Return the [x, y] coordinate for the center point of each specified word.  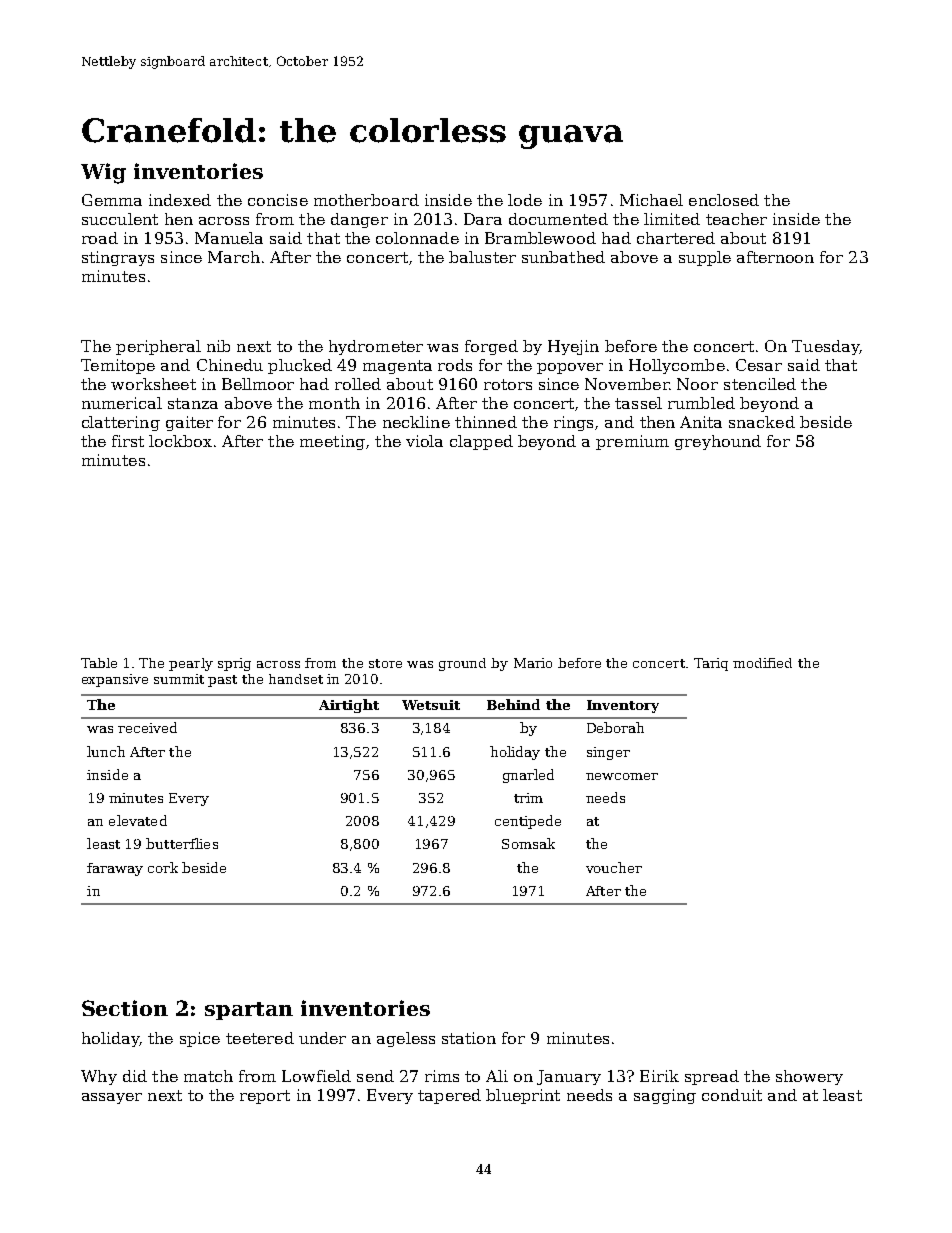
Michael [651, 200]
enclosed [724, 200]
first [128, 441]
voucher [614, 867]
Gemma [112, 200]
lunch [106, 751]
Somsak [528, 843]
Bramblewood [540, 238]
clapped [481, 442]
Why [99, 1077]
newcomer [622, 776]
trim [528, 798]
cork [163, 867]
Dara [483, 219]
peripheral [158, 347]
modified [762, 663]
